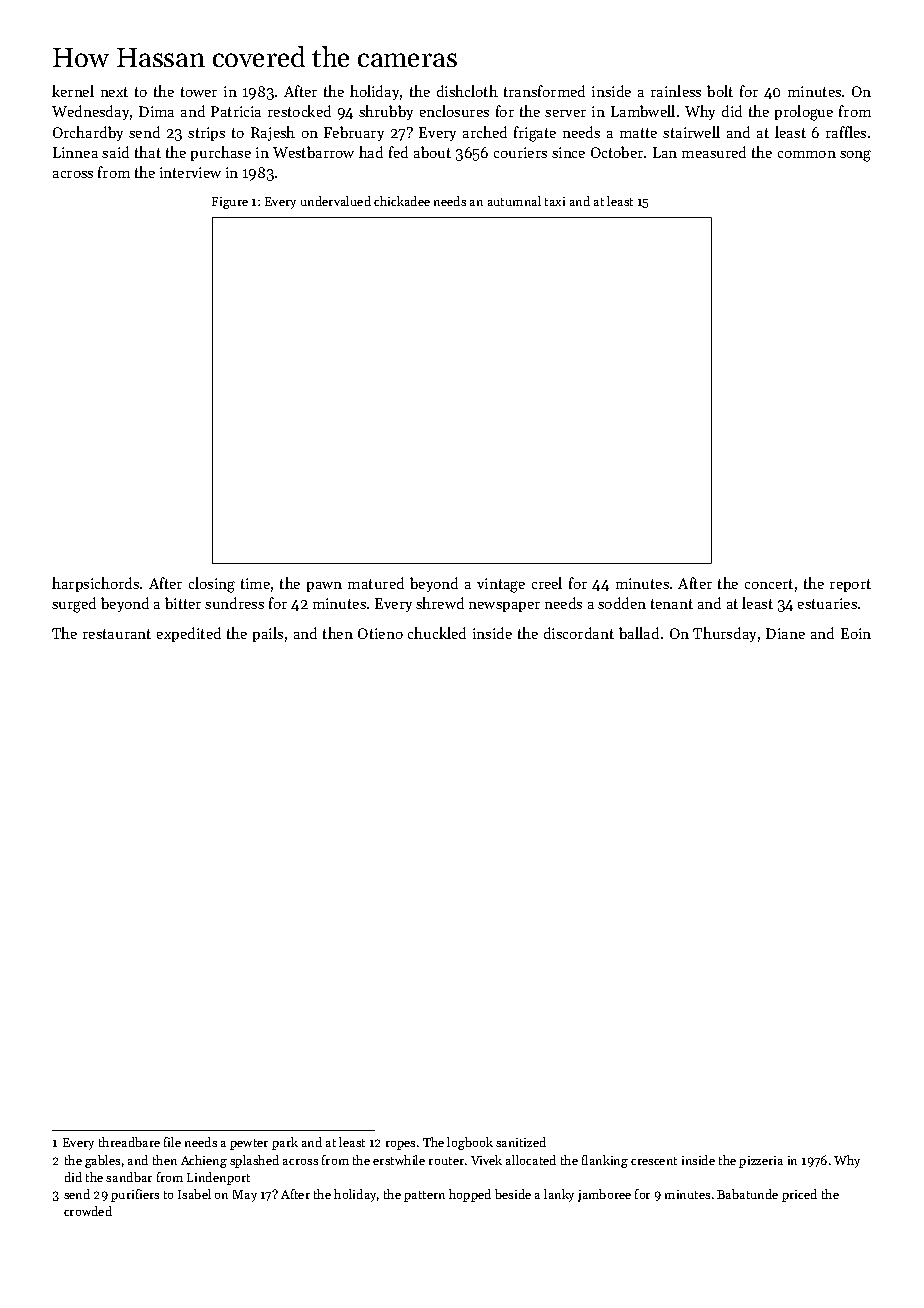  What do you see at coordinates (521, 1142) in the page?
I see `sanitized` at bounding box center [521, 1142].
